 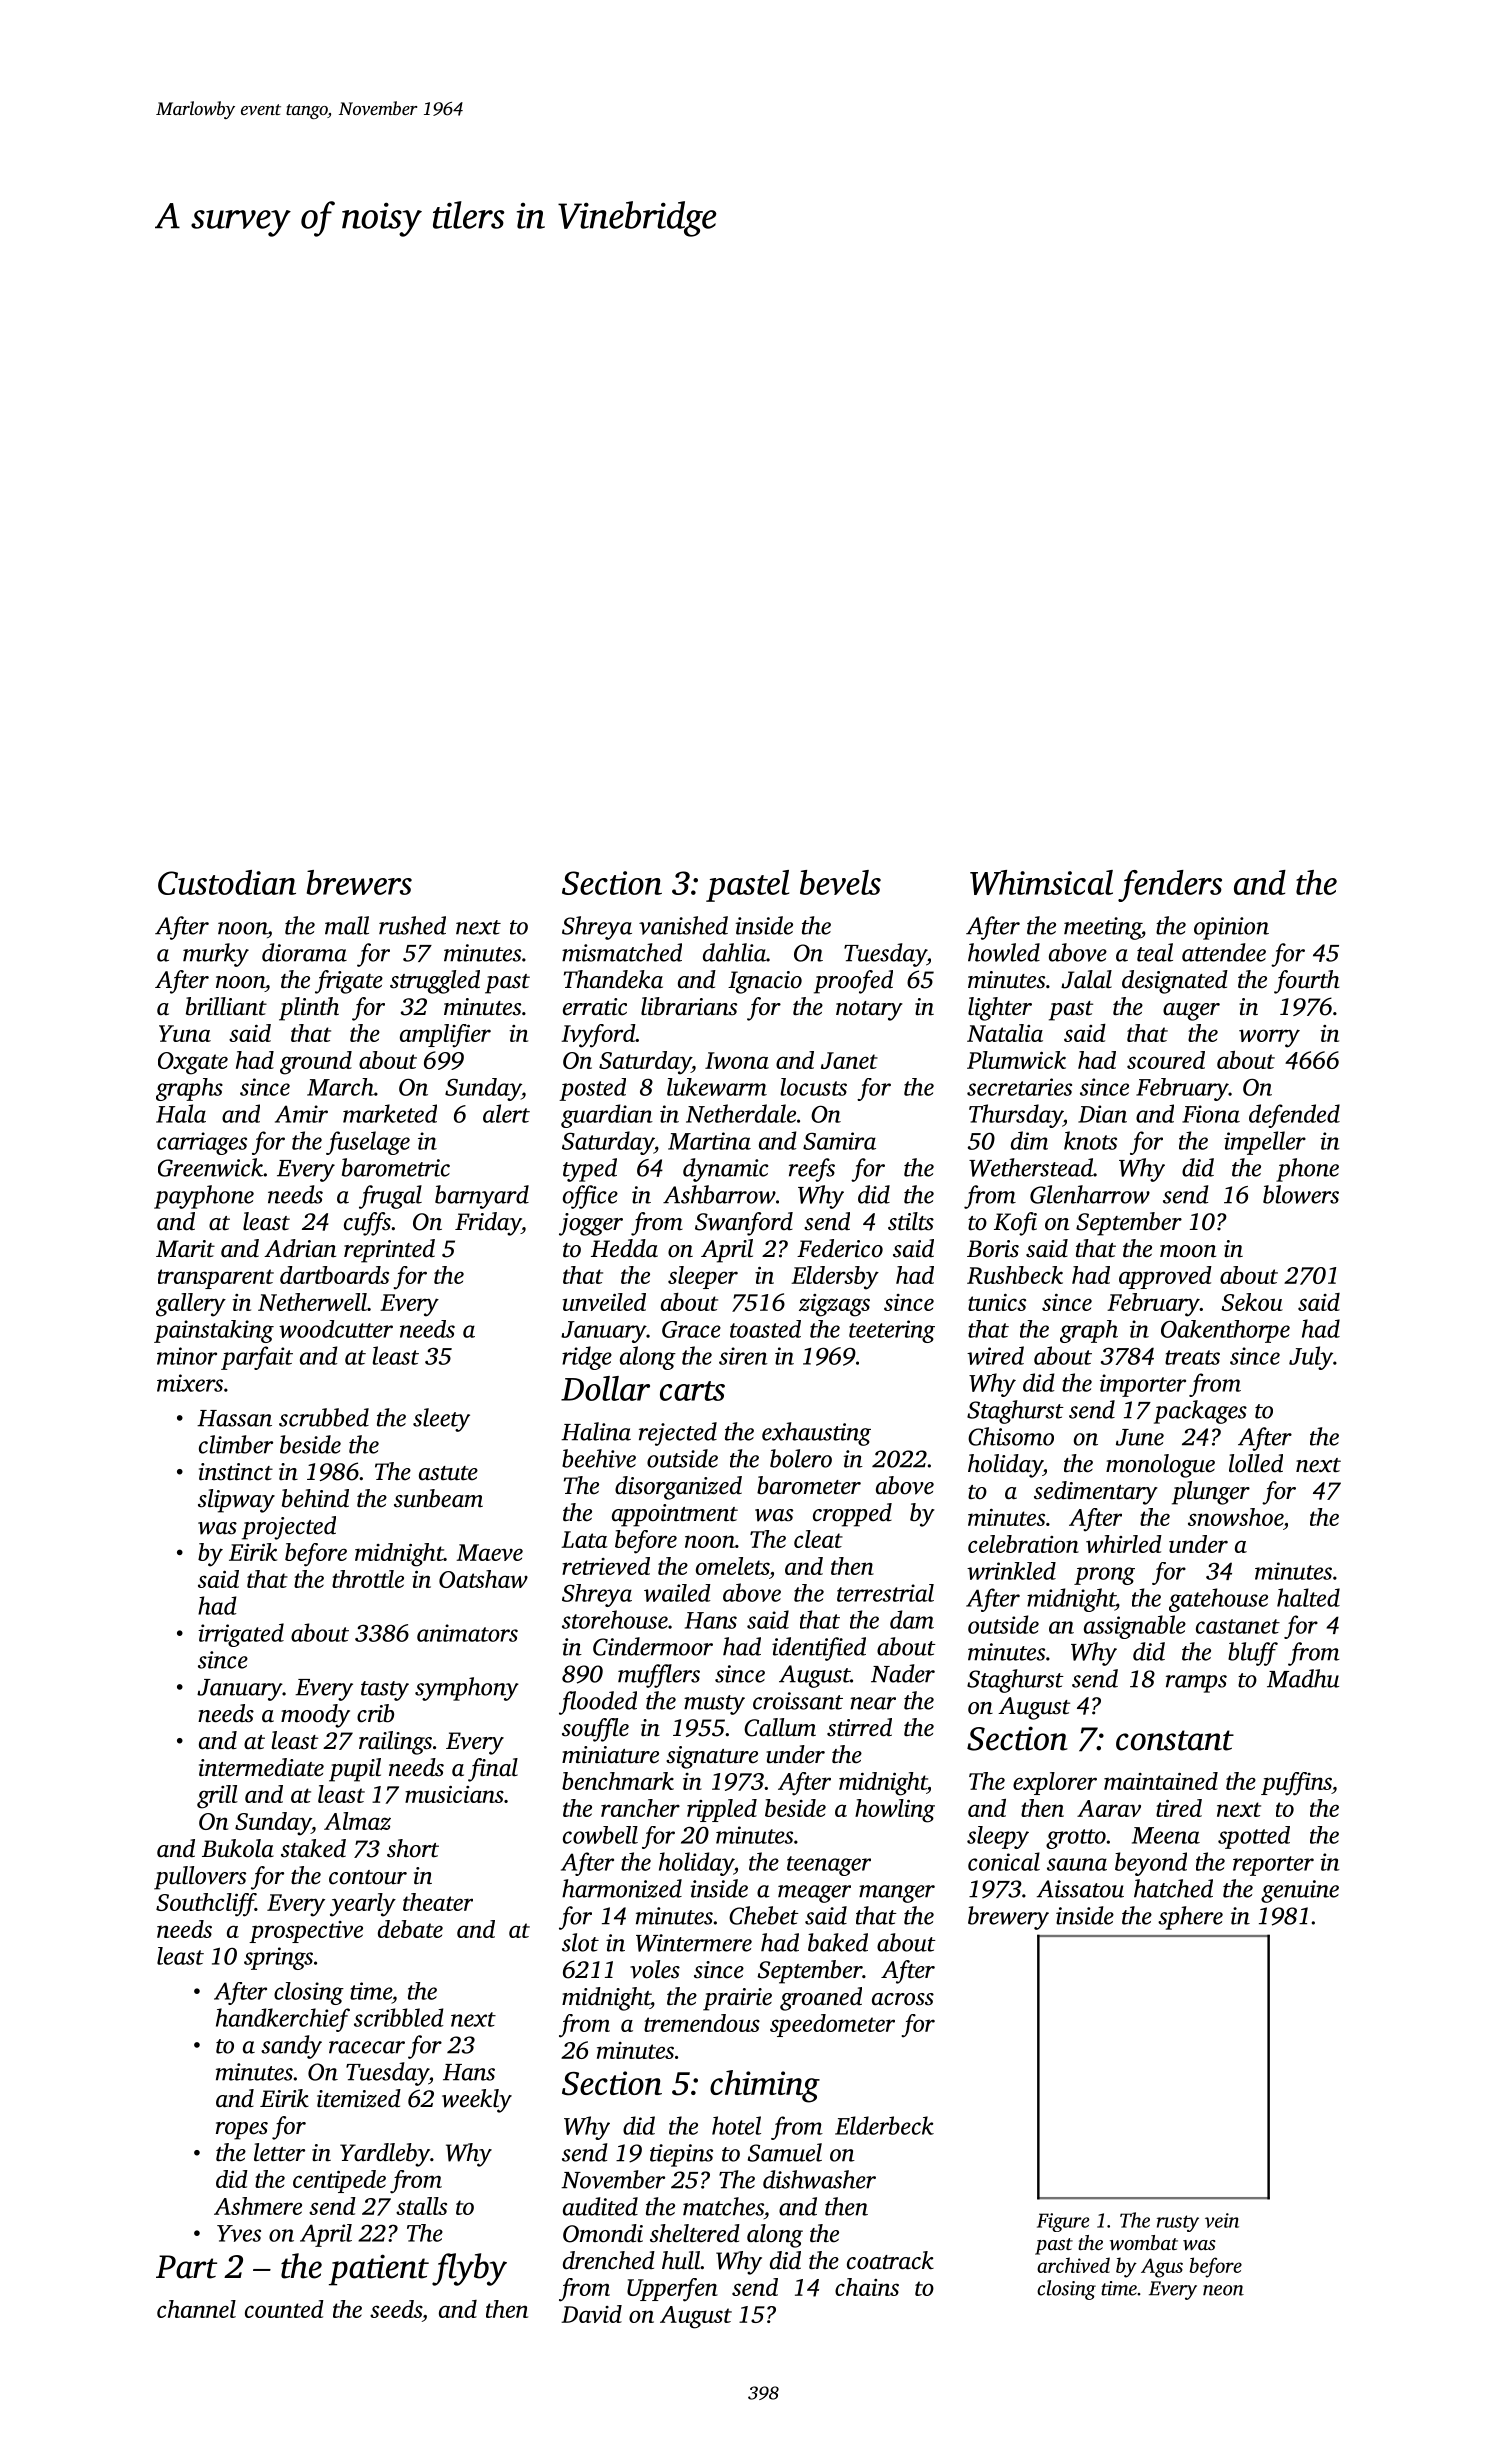 What do you see at coordinates (591, 2314) in the document?
I see `David` at bounding box center [591, 2314].
